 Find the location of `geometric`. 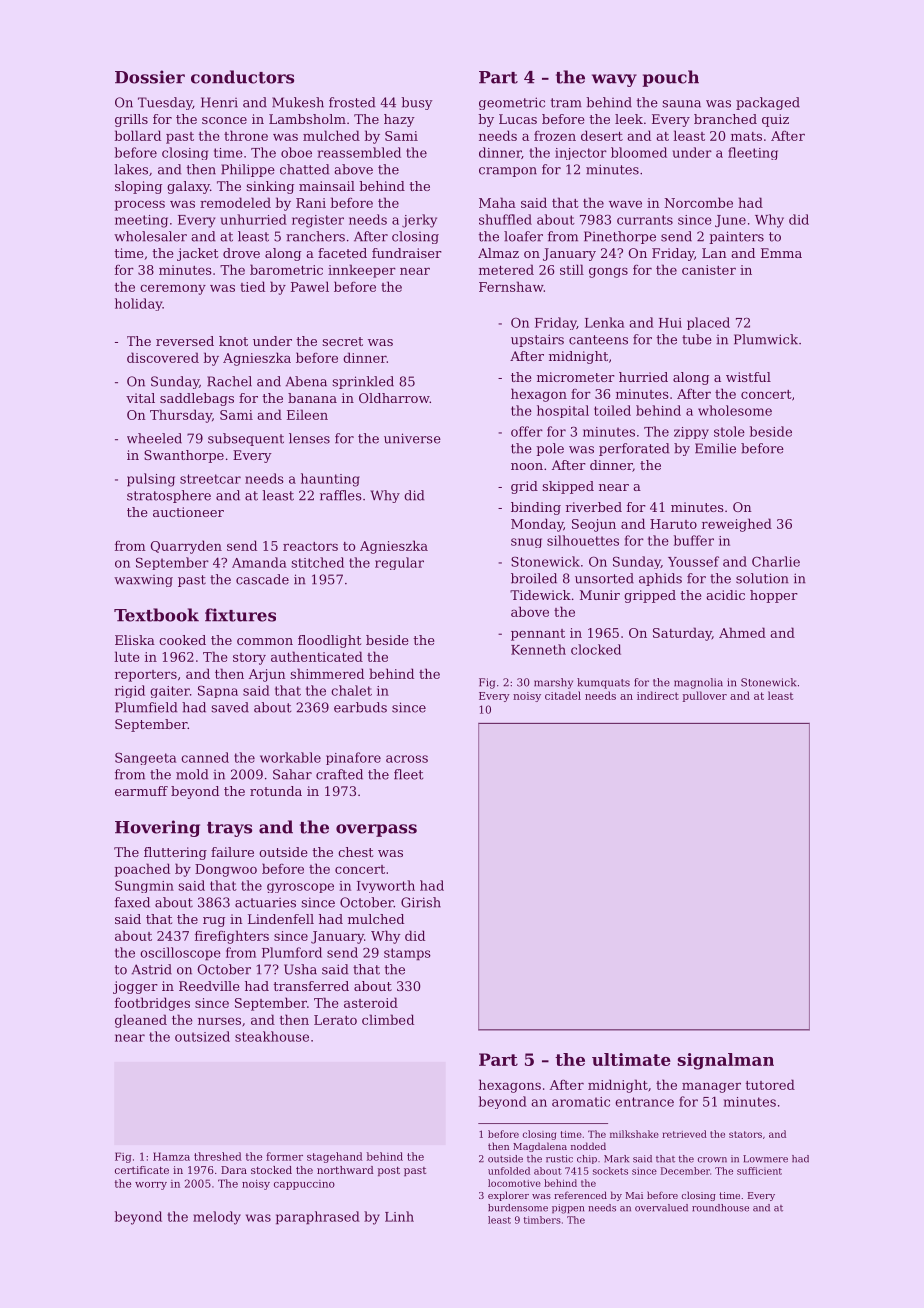

geometric is located at coordinates (512, 103).
